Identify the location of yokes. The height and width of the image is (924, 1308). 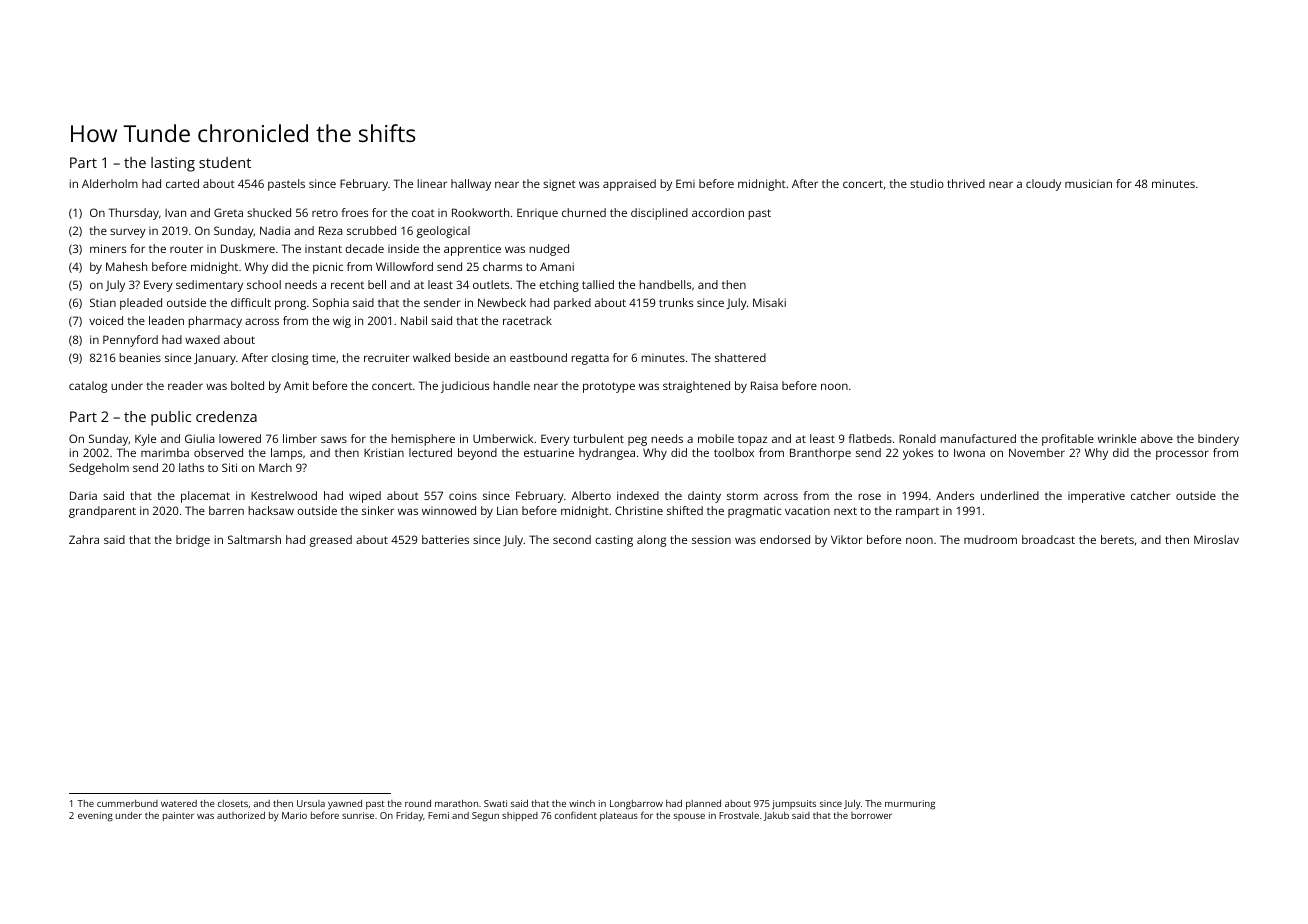
(918, 454).
